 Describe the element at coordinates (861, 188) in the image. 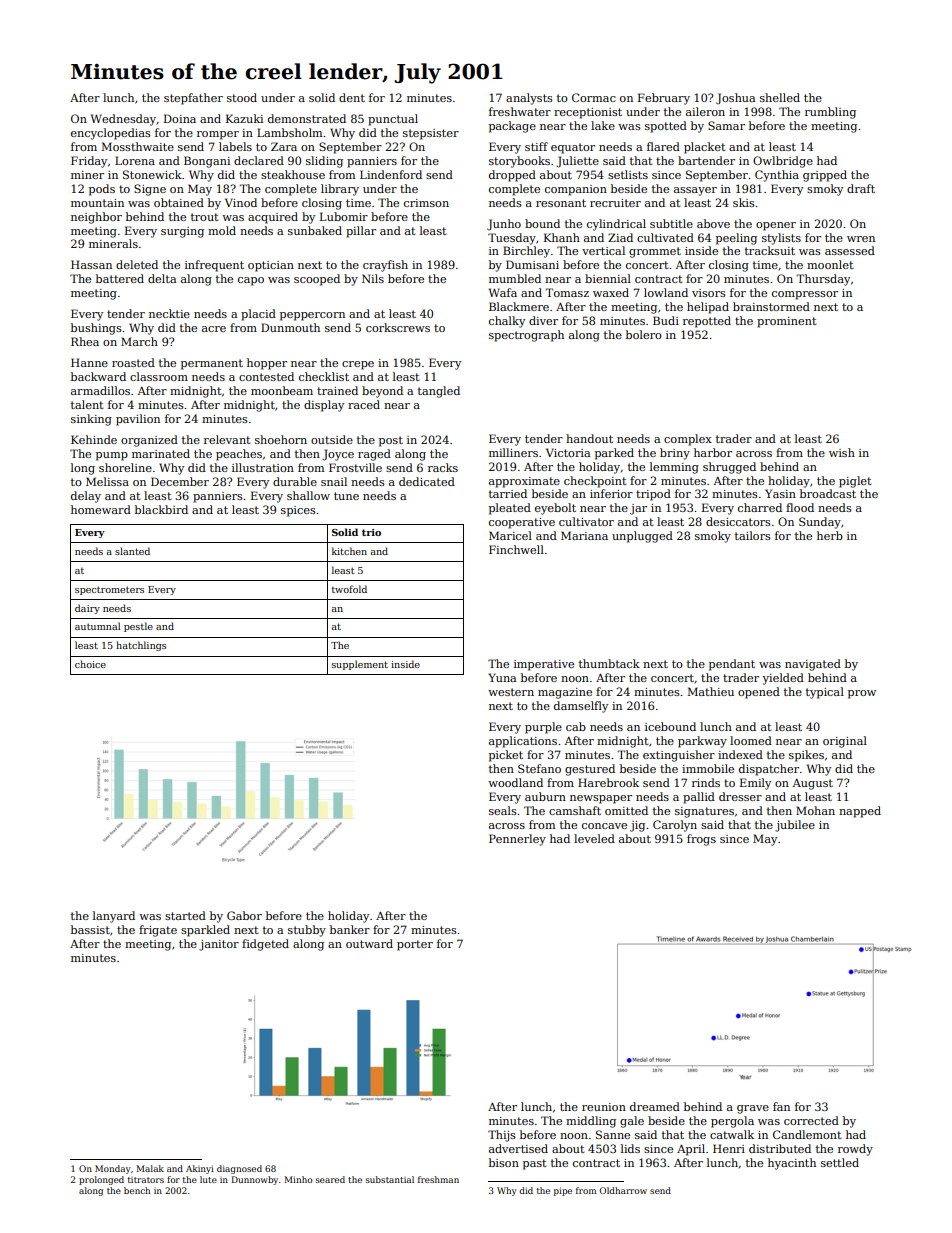

I see `draft` at that location.
